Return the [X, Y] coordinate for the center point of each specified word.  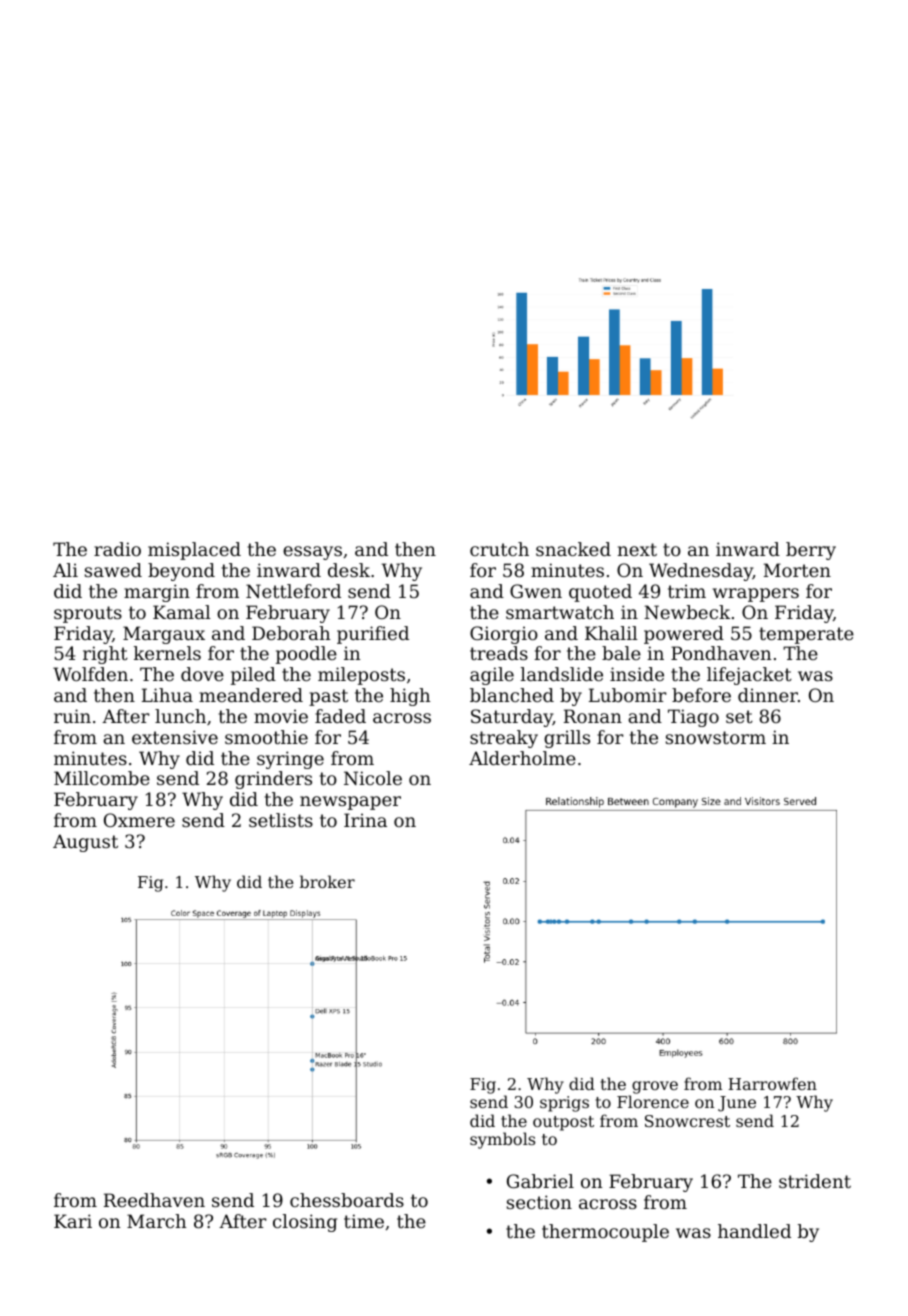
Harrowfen [772, 1083]
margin [157, 593]
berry [811, 551]
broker [327, 881]
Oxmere [139, 820]
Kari [73, 1221]
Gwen [536, 591]
